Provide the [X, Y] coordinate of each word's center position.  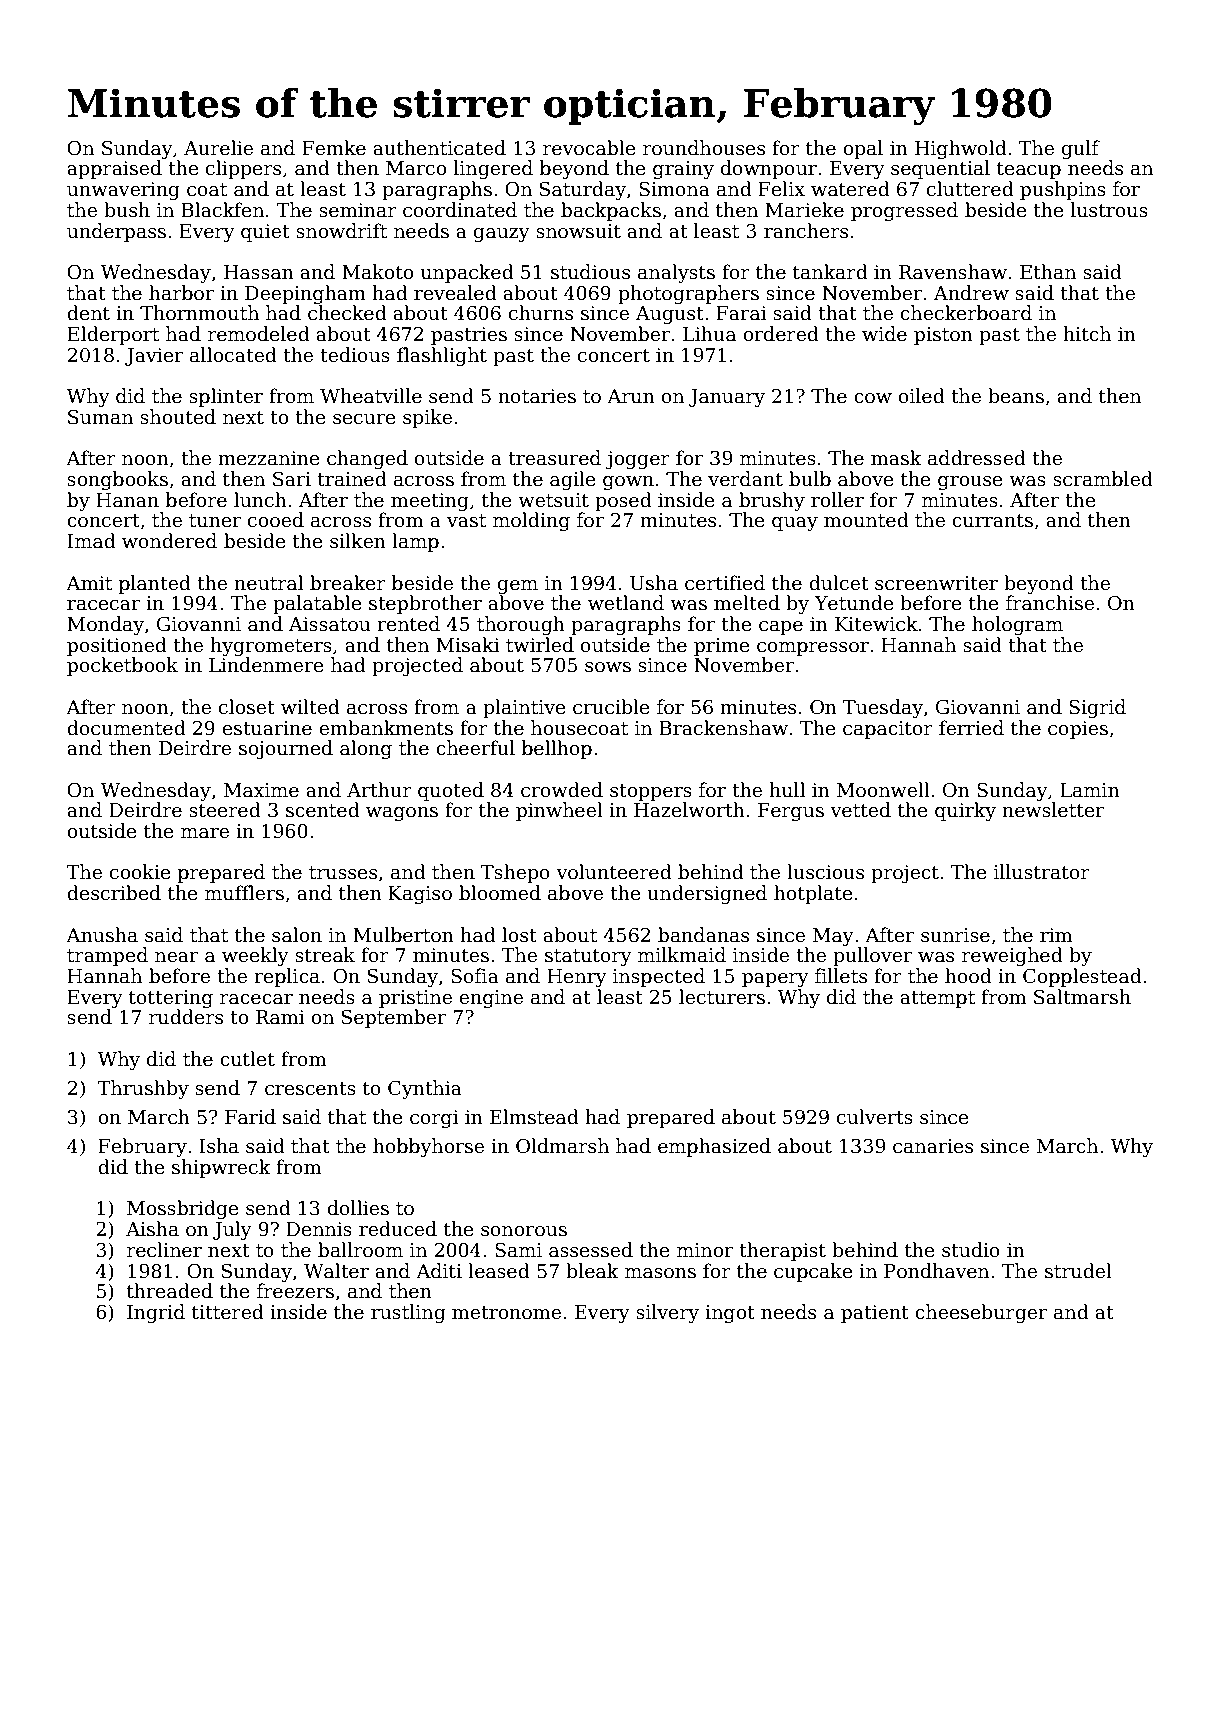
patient [875, 1314]
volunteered [614, 872]
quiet [265, 233]
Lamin [1090, 790]
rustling [408, 1313]
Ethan [1048, 272]
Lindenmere [266, 665]
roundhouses [704, 148]
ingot [730, 1314]
